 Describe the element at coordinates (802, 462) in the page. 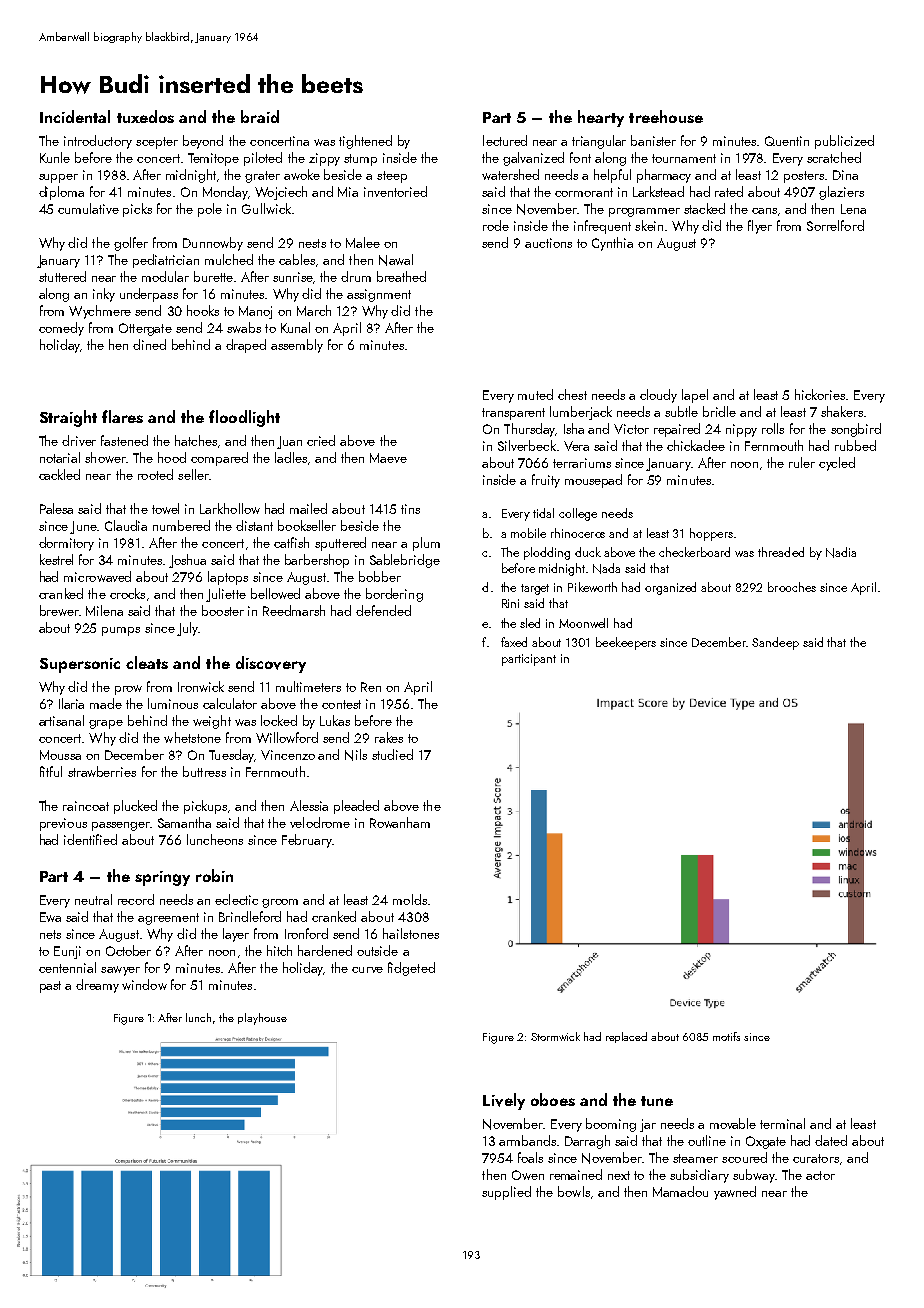

I see `ruler` at that location.
